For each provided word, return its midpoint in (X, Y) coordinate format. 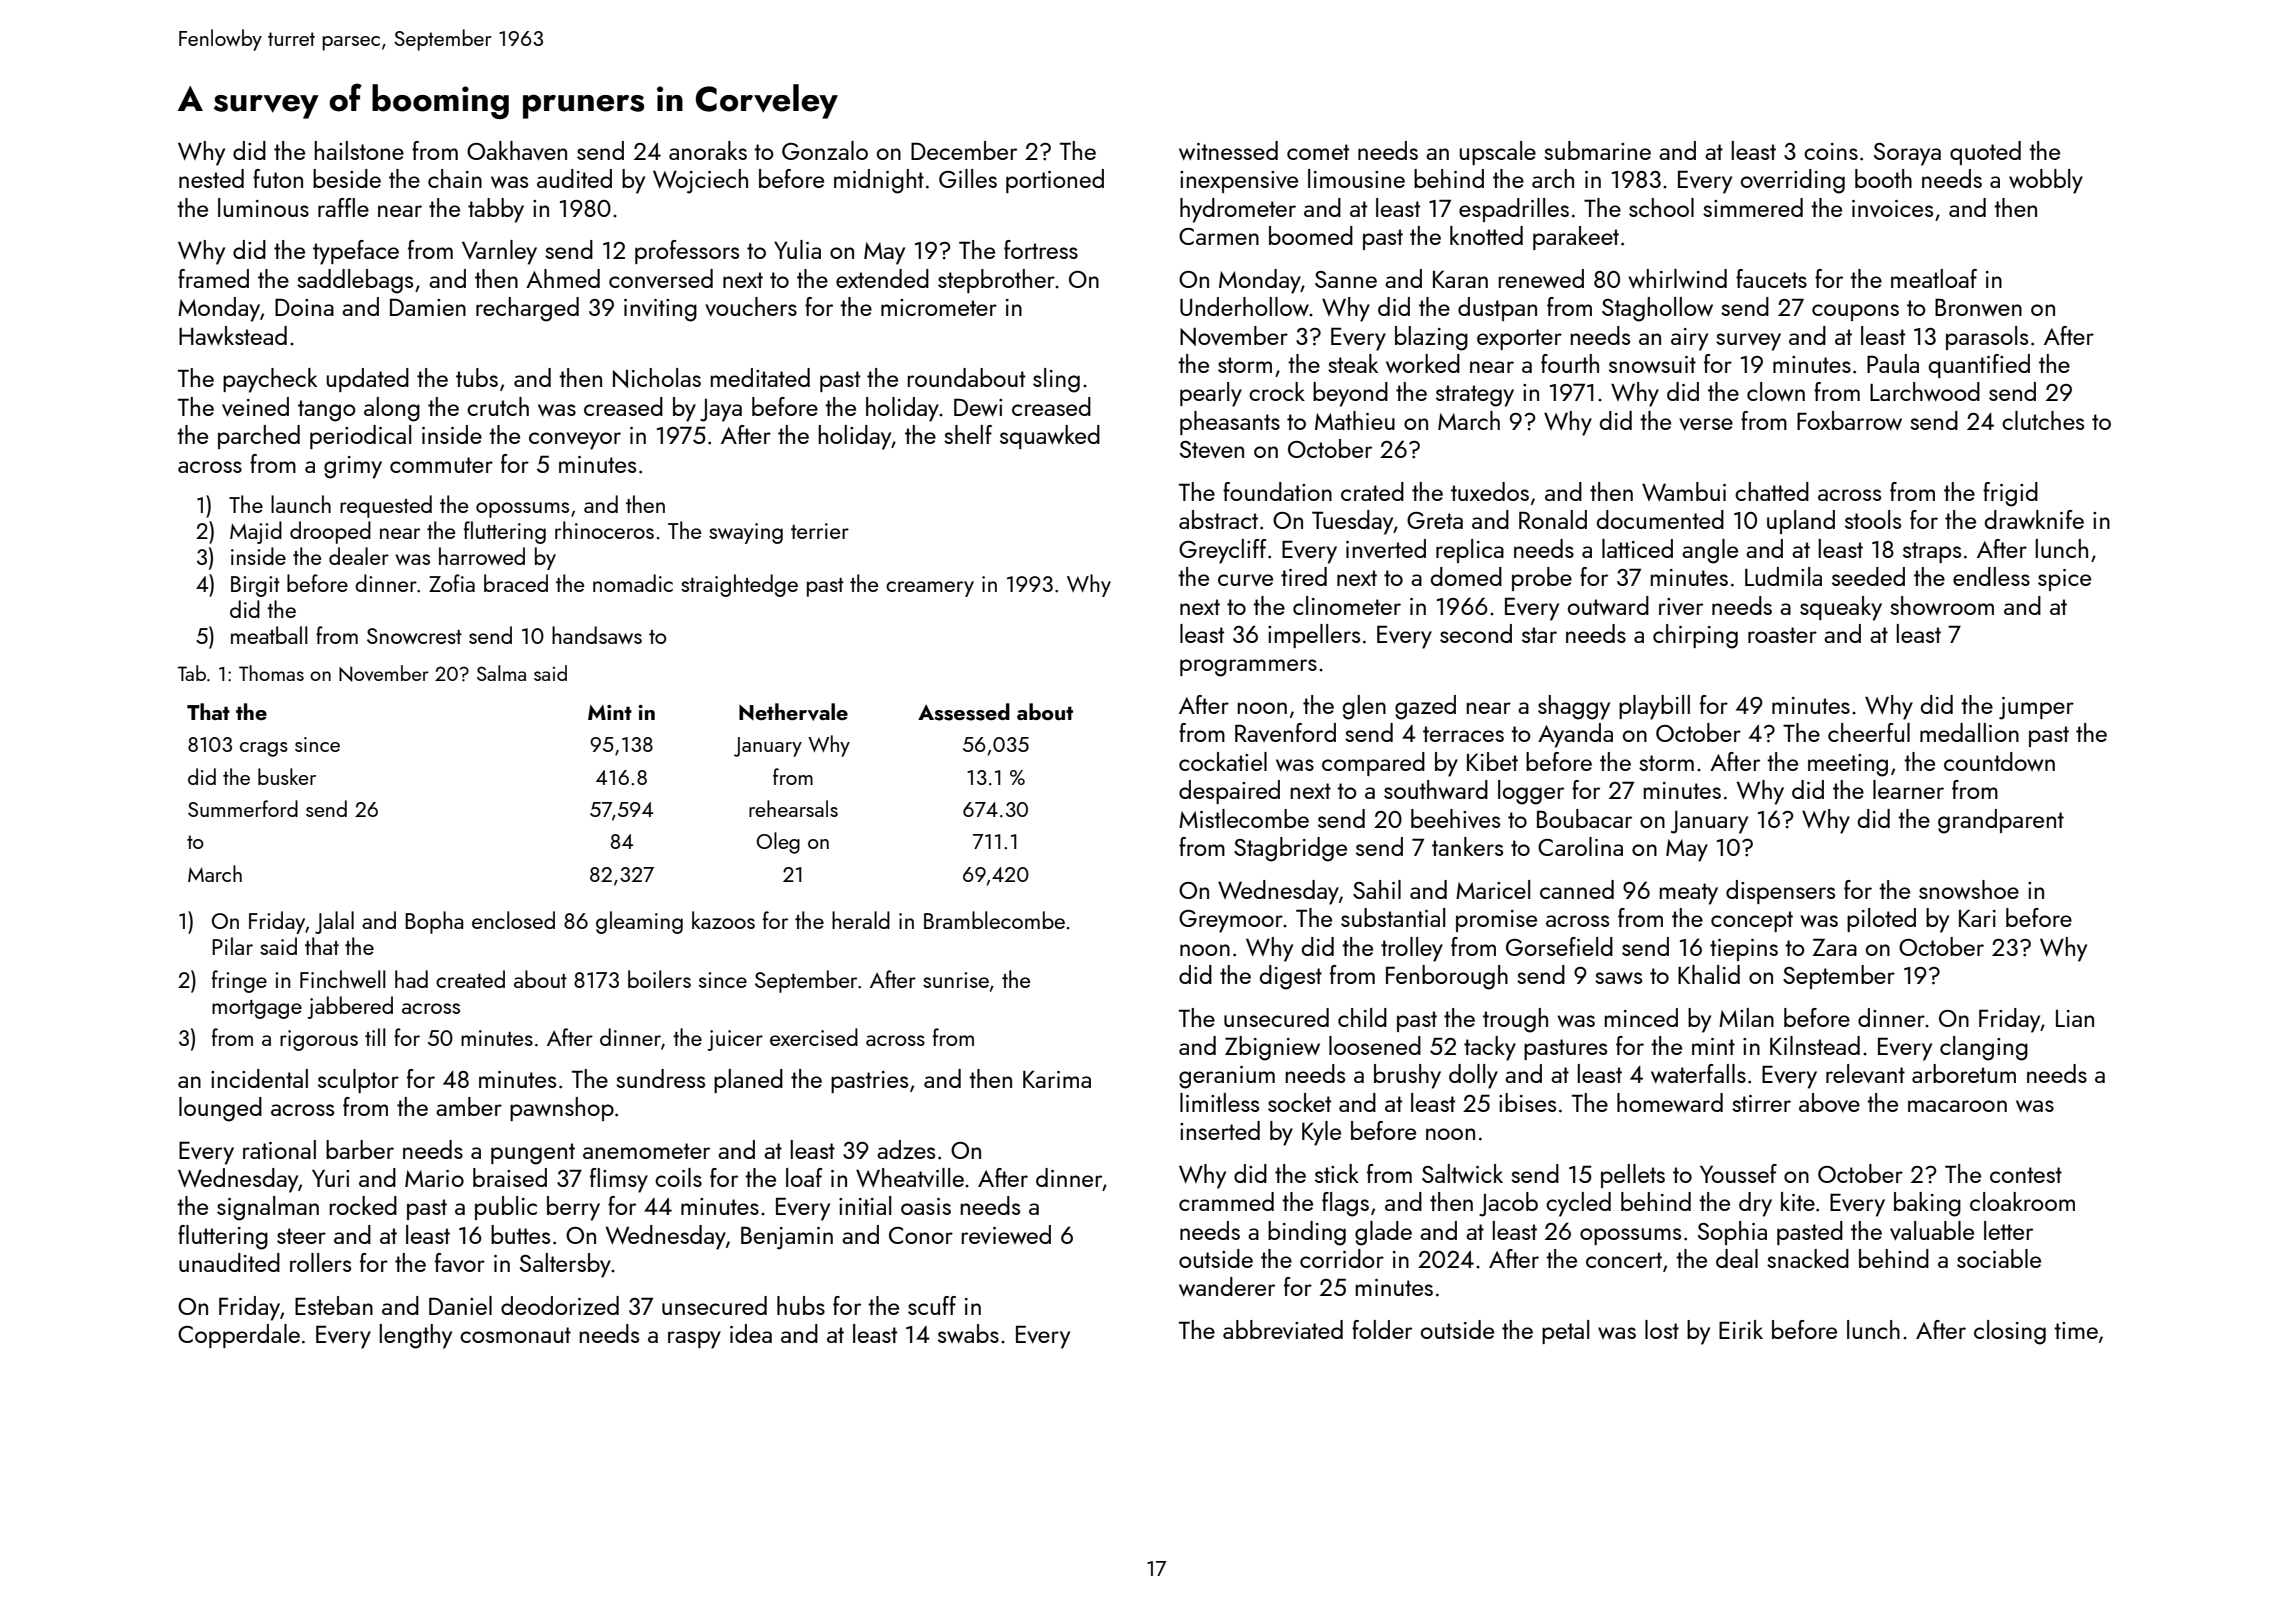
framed (213, 278)
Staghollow (1657, 309)
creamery (930, 589)
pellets (1633, 1176)
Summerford (243, 808)
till (375, 1037)
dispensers (1780, 892)
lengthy (415, 1336)
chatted (1772, 491)
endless (1991, 576)
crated (1372, 491)
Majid (256, 532)
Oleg (778, 843)
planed (748, 1081)
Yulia (797, 249)
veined (255, 406)
